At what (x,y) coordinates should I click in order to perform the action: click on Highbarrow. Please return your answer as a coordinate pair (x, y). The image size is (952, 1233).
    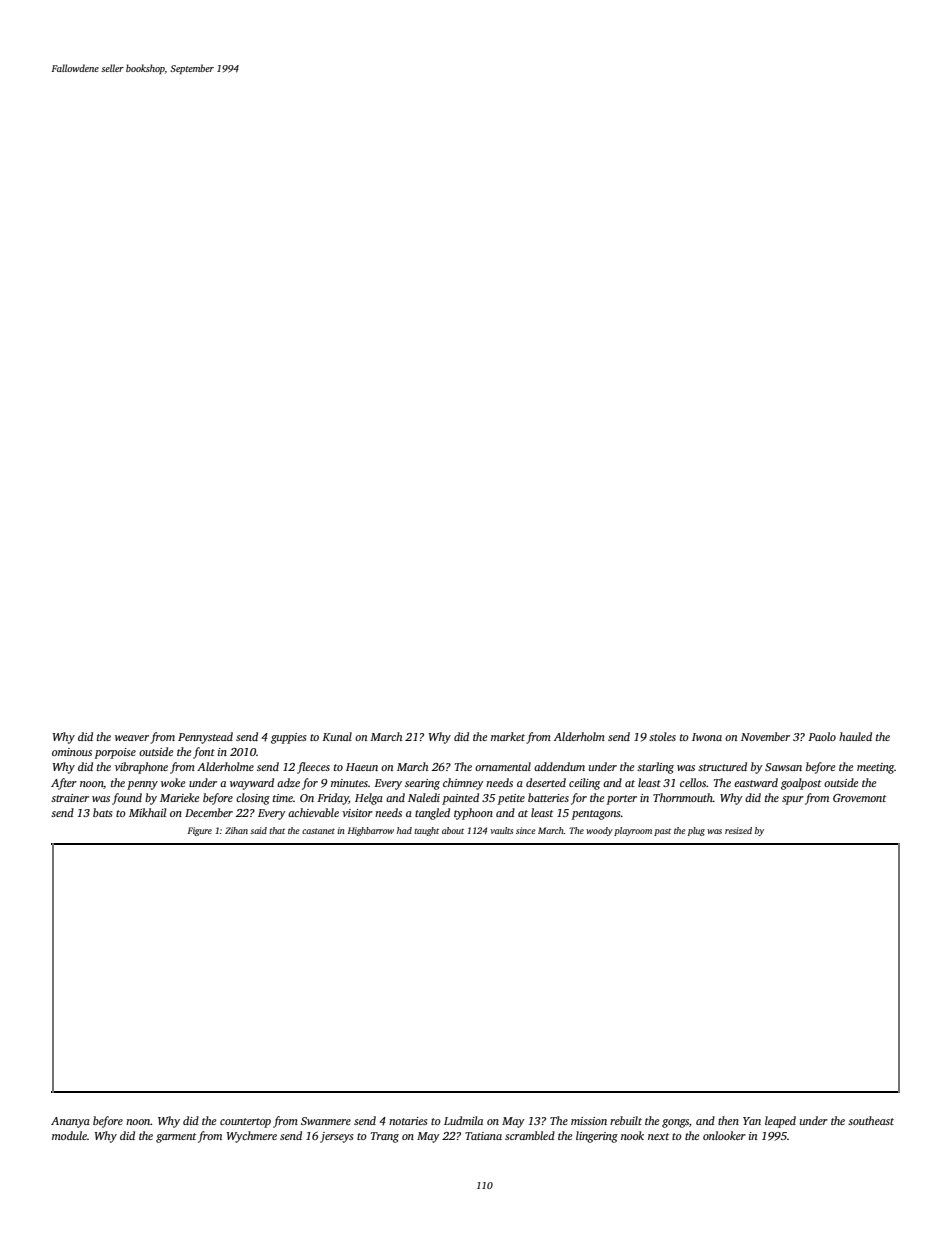
    Looking at the image, I should click on (371, 831).
